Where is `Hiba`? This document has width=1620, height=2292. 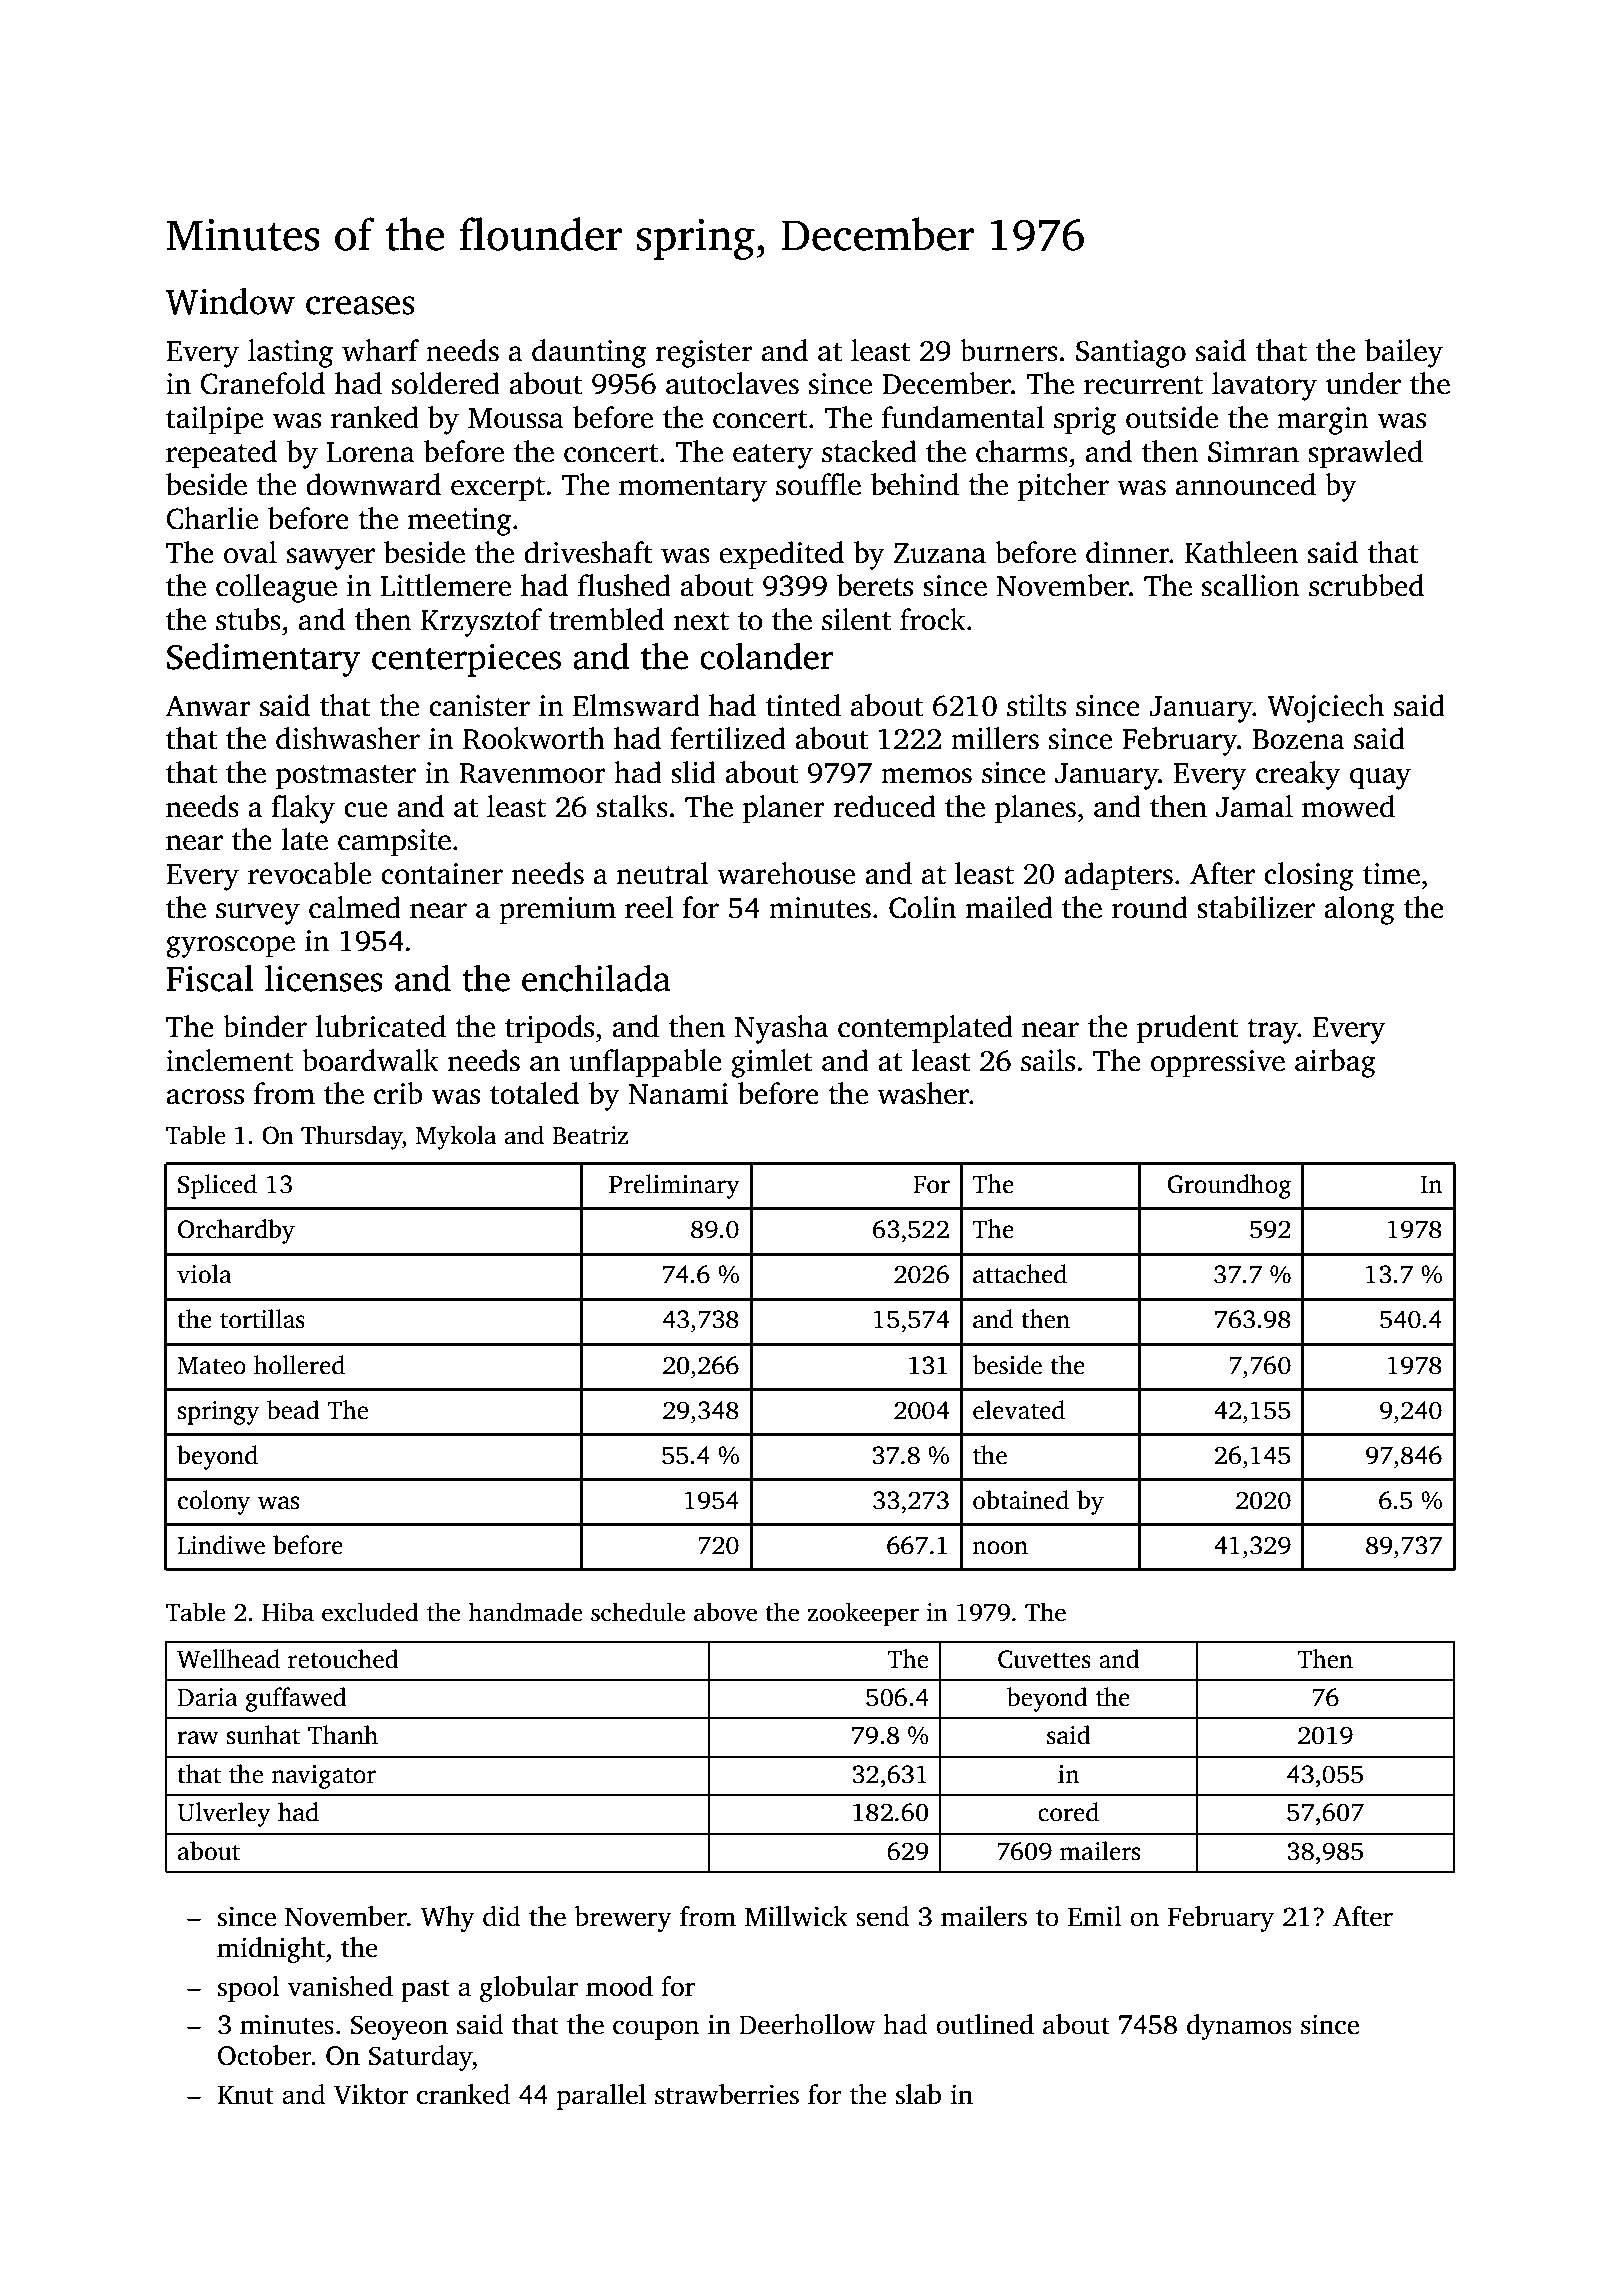
Hiba is located at coordinates (288, 1612).
